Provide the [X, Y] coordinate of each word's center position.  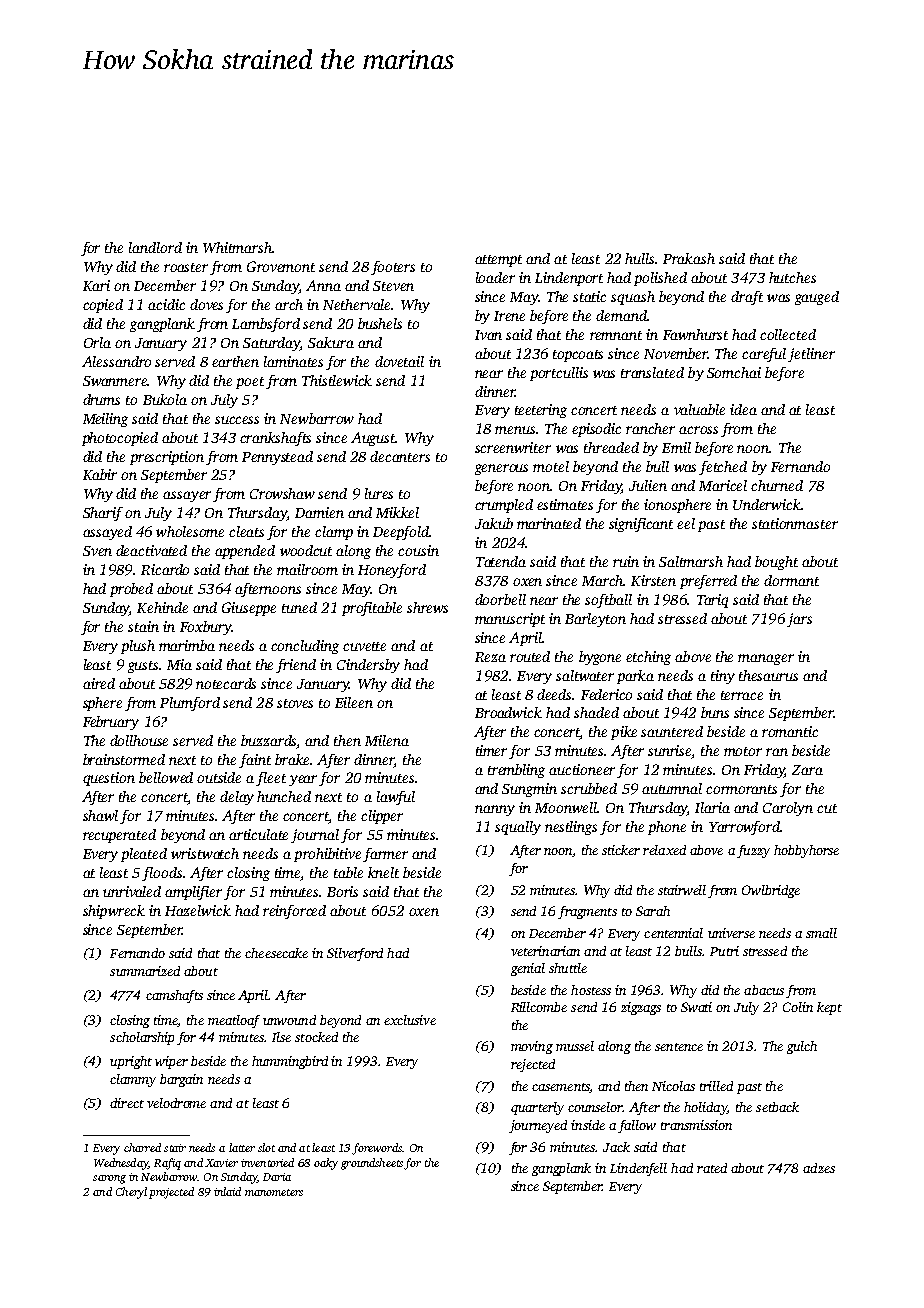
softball [608, 601]
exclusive [410, 1020]
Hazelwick [198, 910]
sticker [621, 850]
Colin [798, 1007]
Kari [96, 285]
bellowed [166, 777]
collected [788, 334]
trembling [516, 771]
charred [142, 1147]
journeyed [538, 1126]
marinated [549, 523]
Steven [393, 286]
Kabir [100, 474]
